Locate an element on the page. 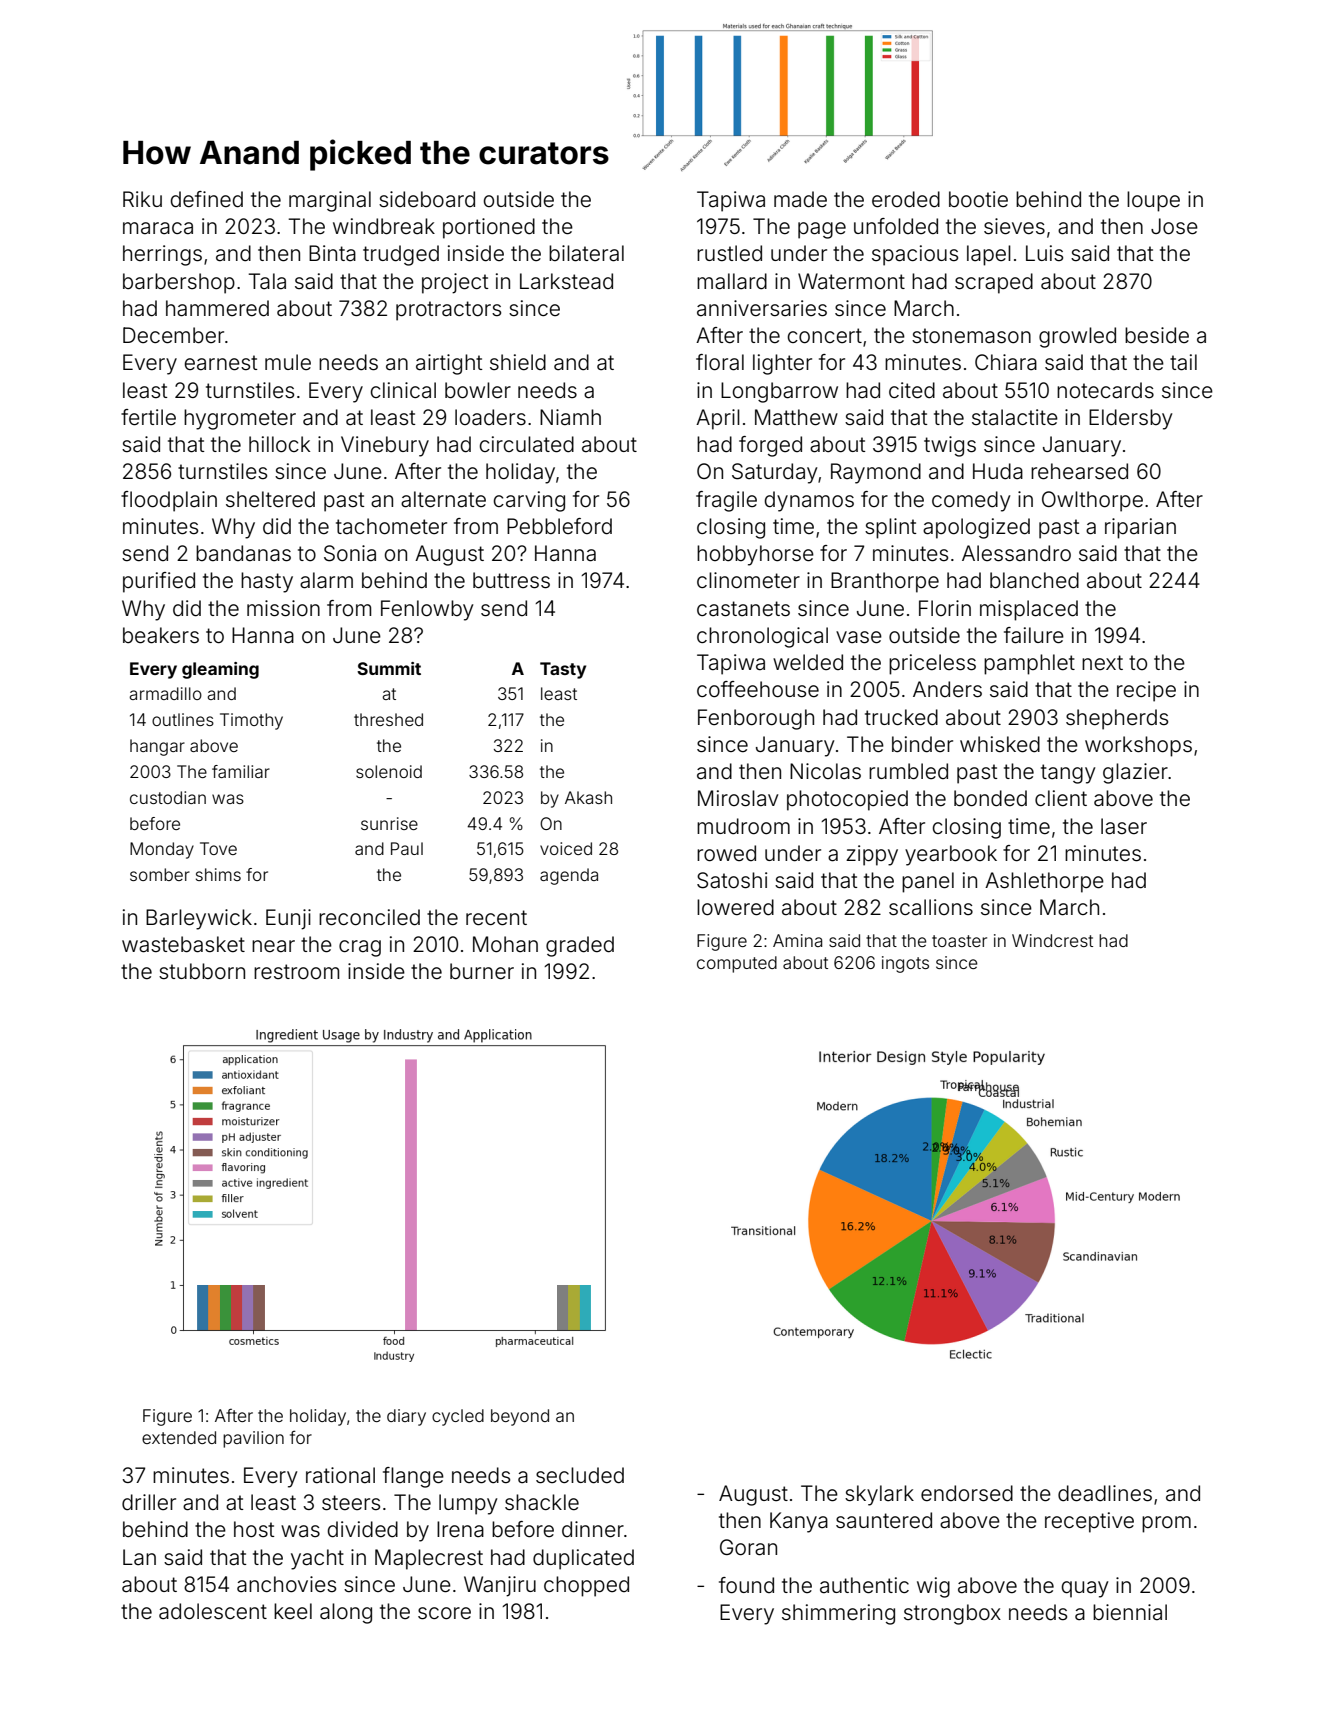 The height and width of the image is (1729, 1336). page is located at coordinates (822, 230).
